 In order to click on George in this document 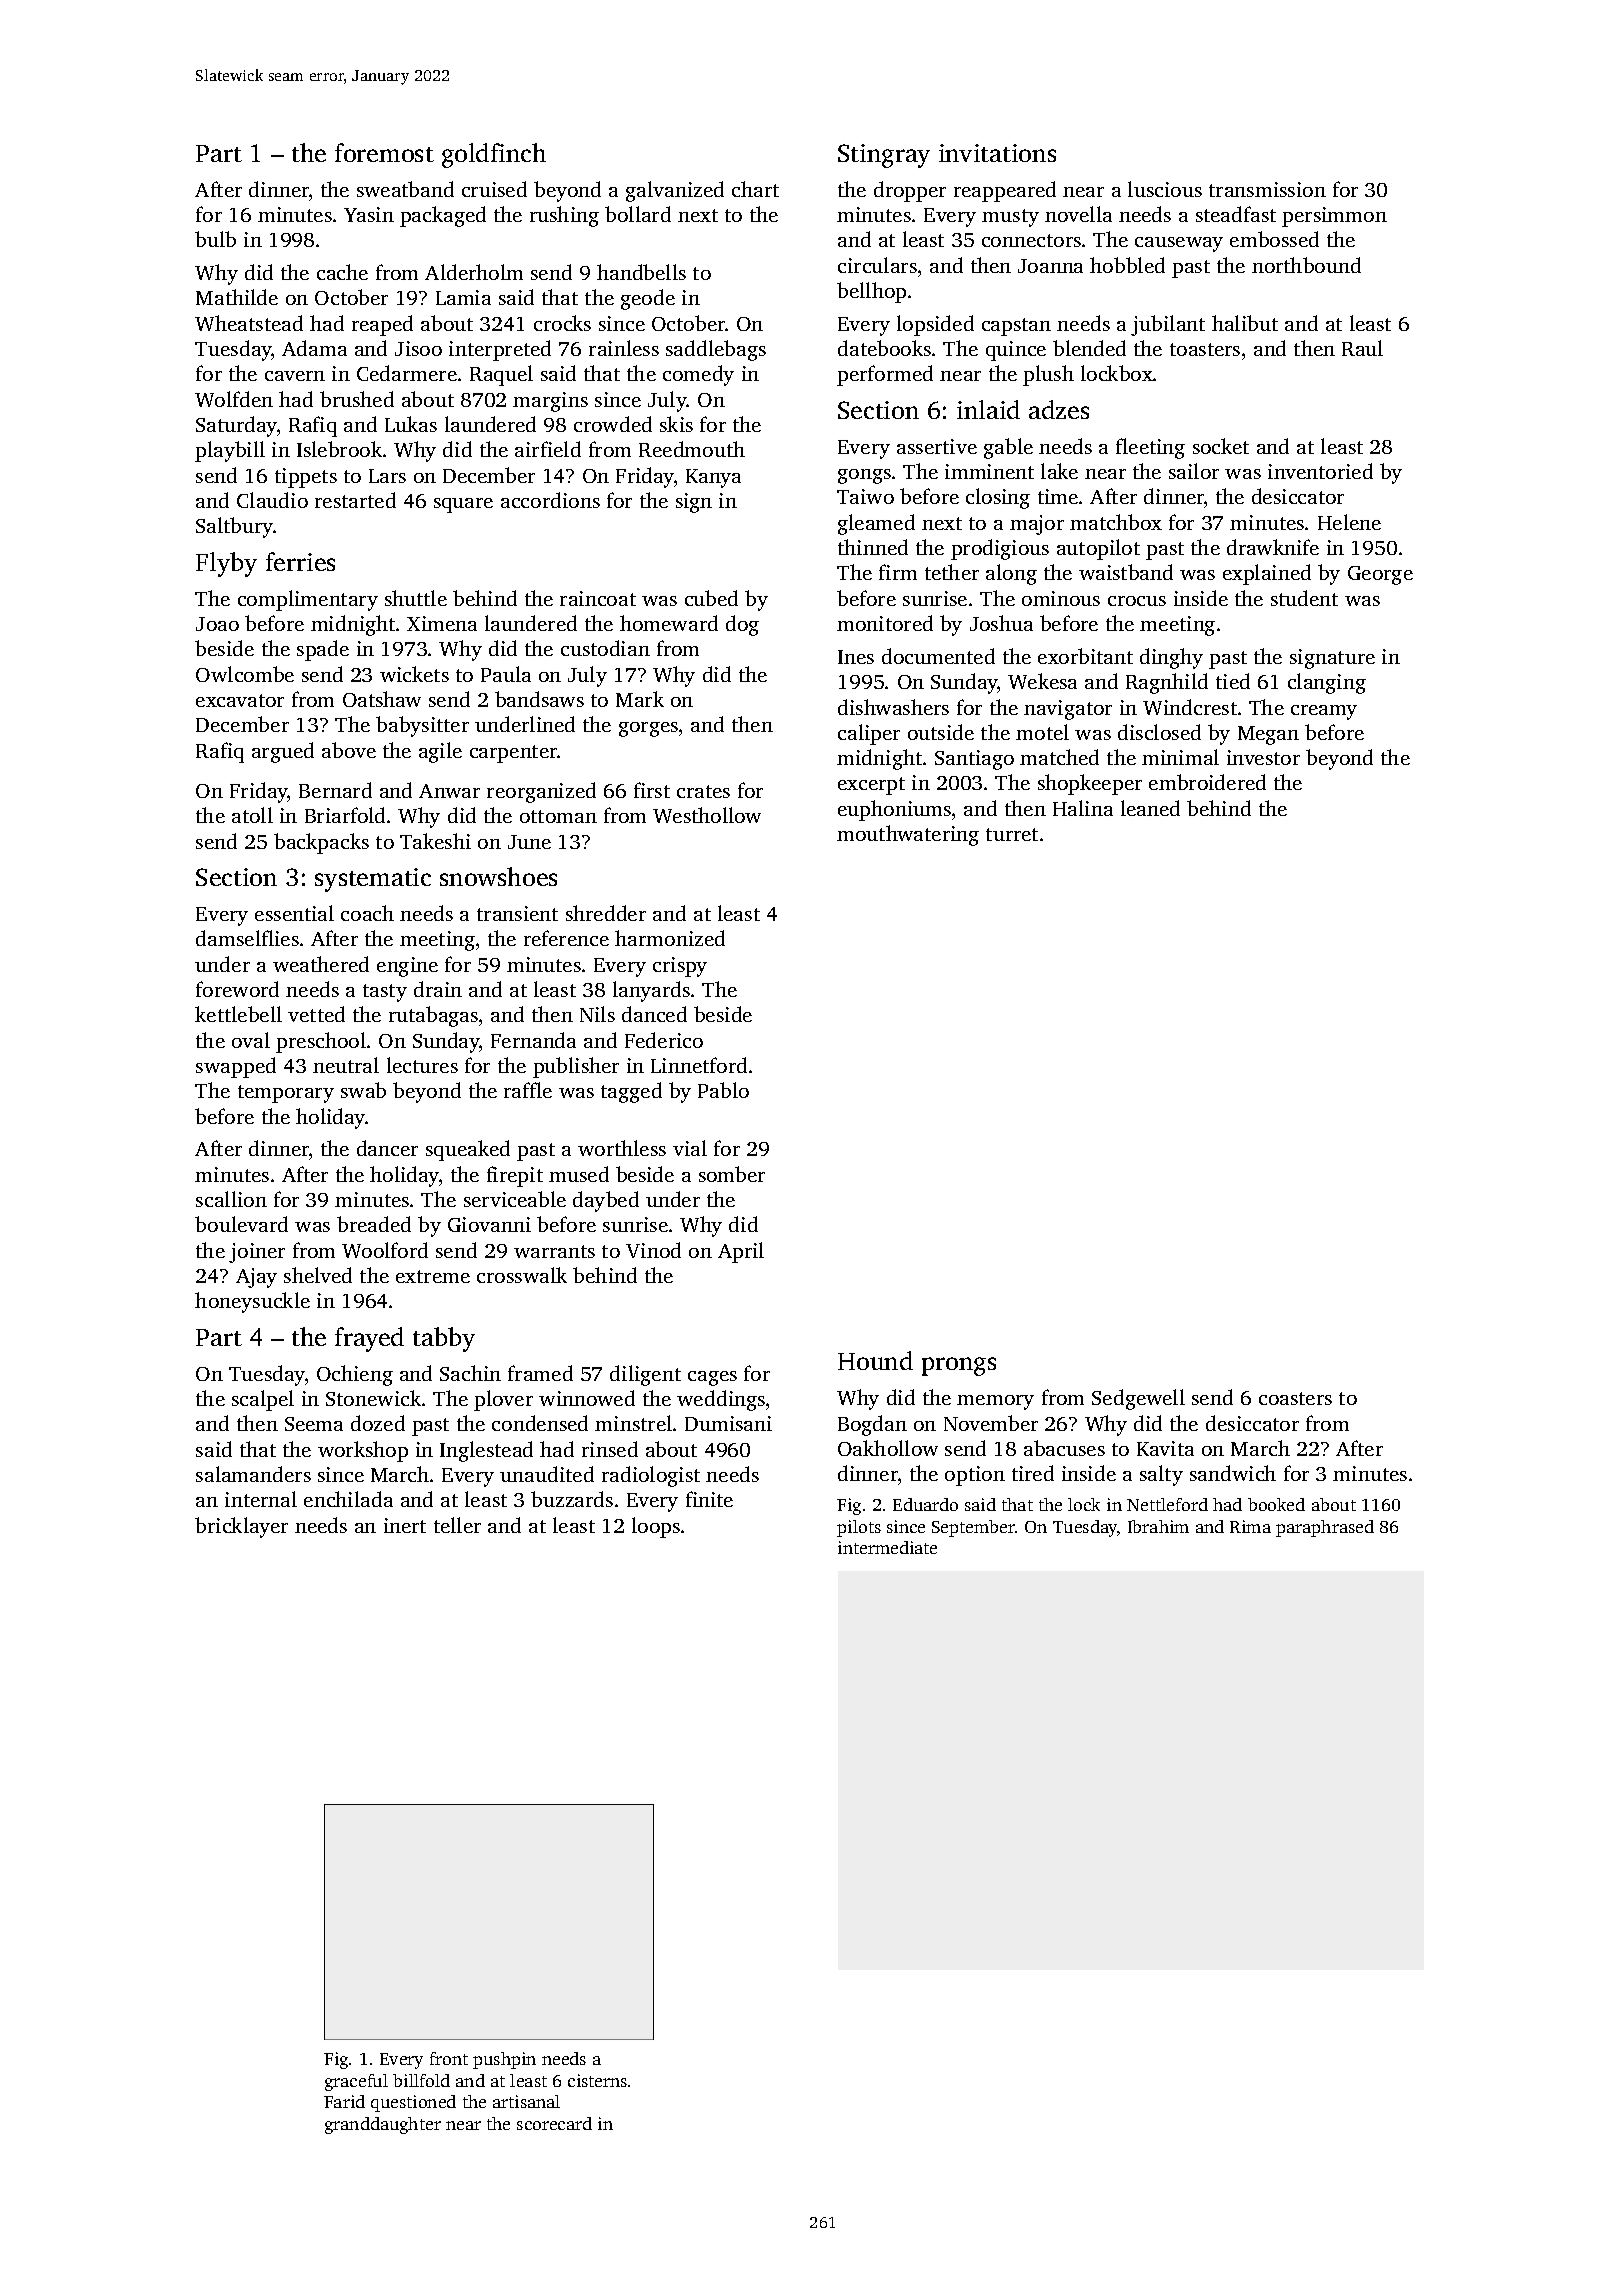, I will do `click(1380, 575)`.
